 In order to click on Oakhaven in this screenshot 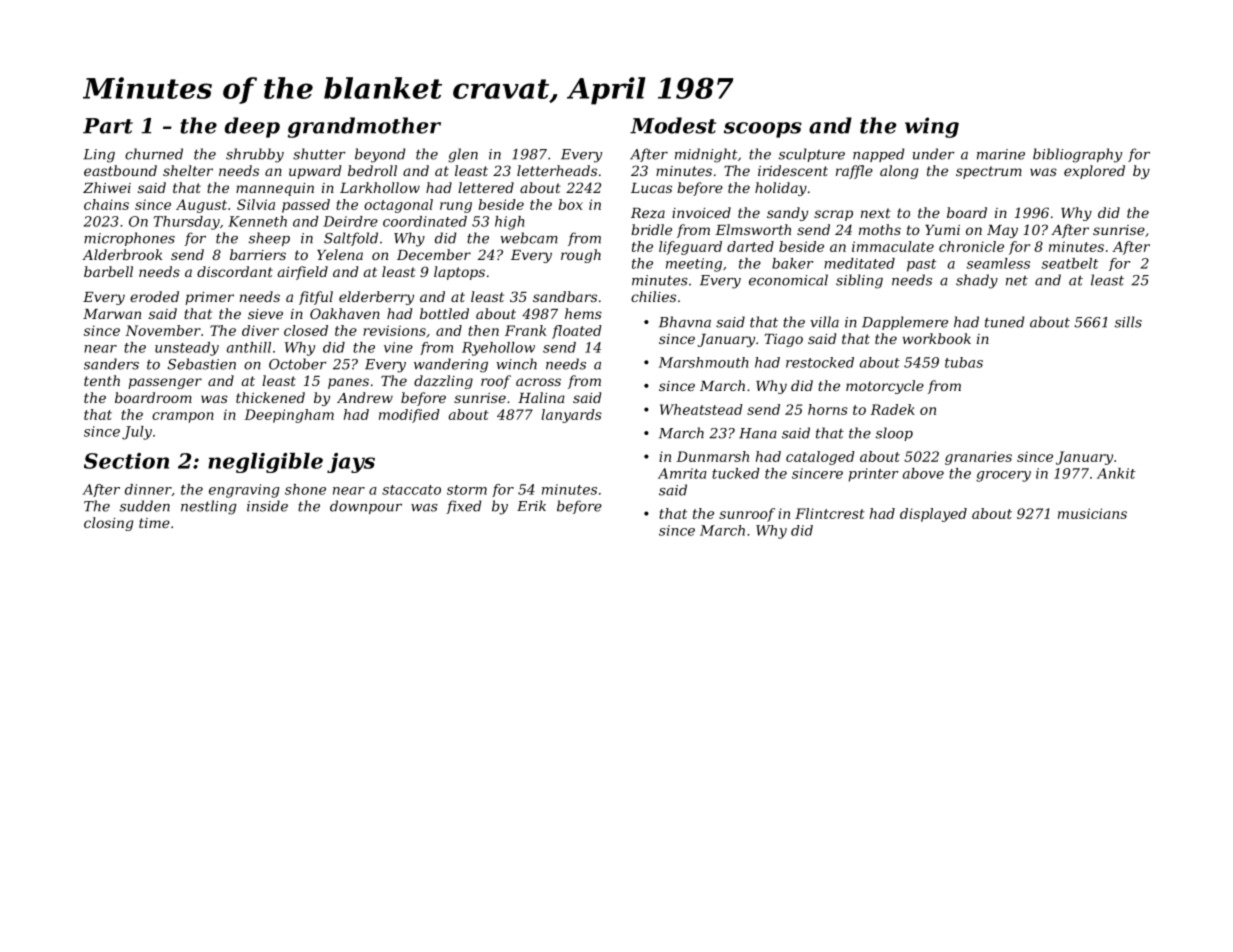, I will do `click(345, 313)`.
